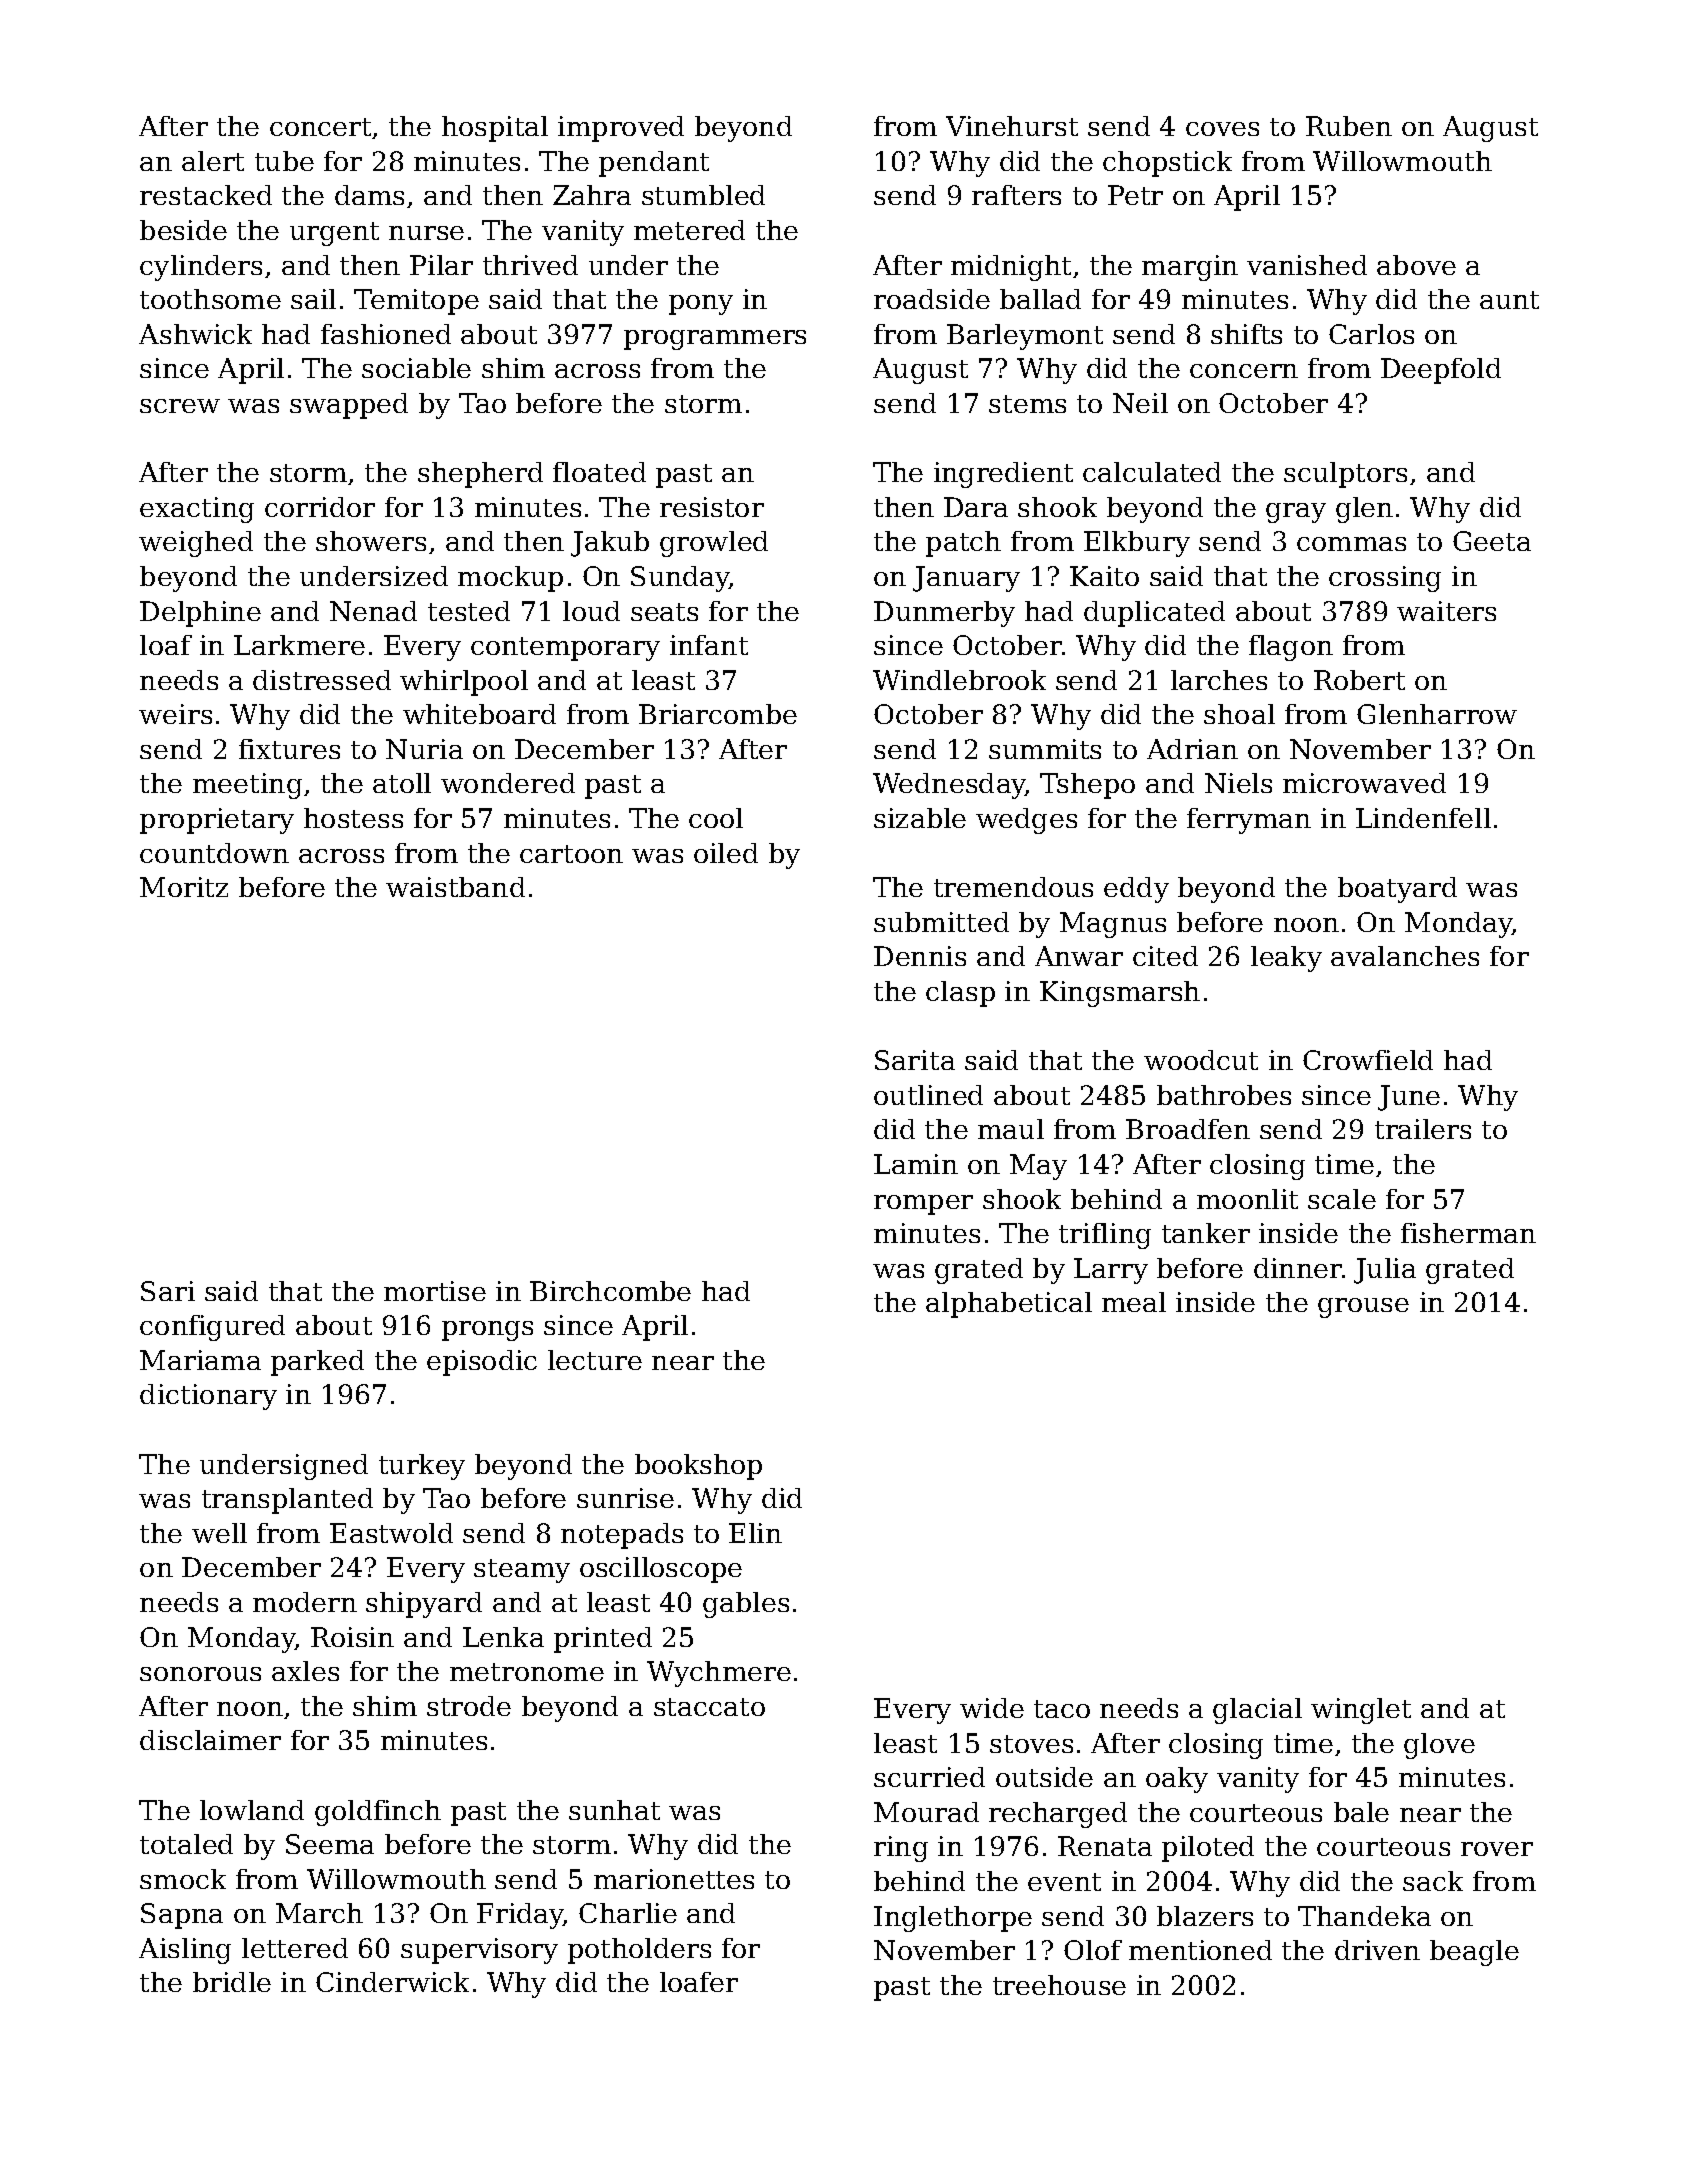 The image size is (1683, 2178). I want to click on Vinehurst, so click(1012, 126).
